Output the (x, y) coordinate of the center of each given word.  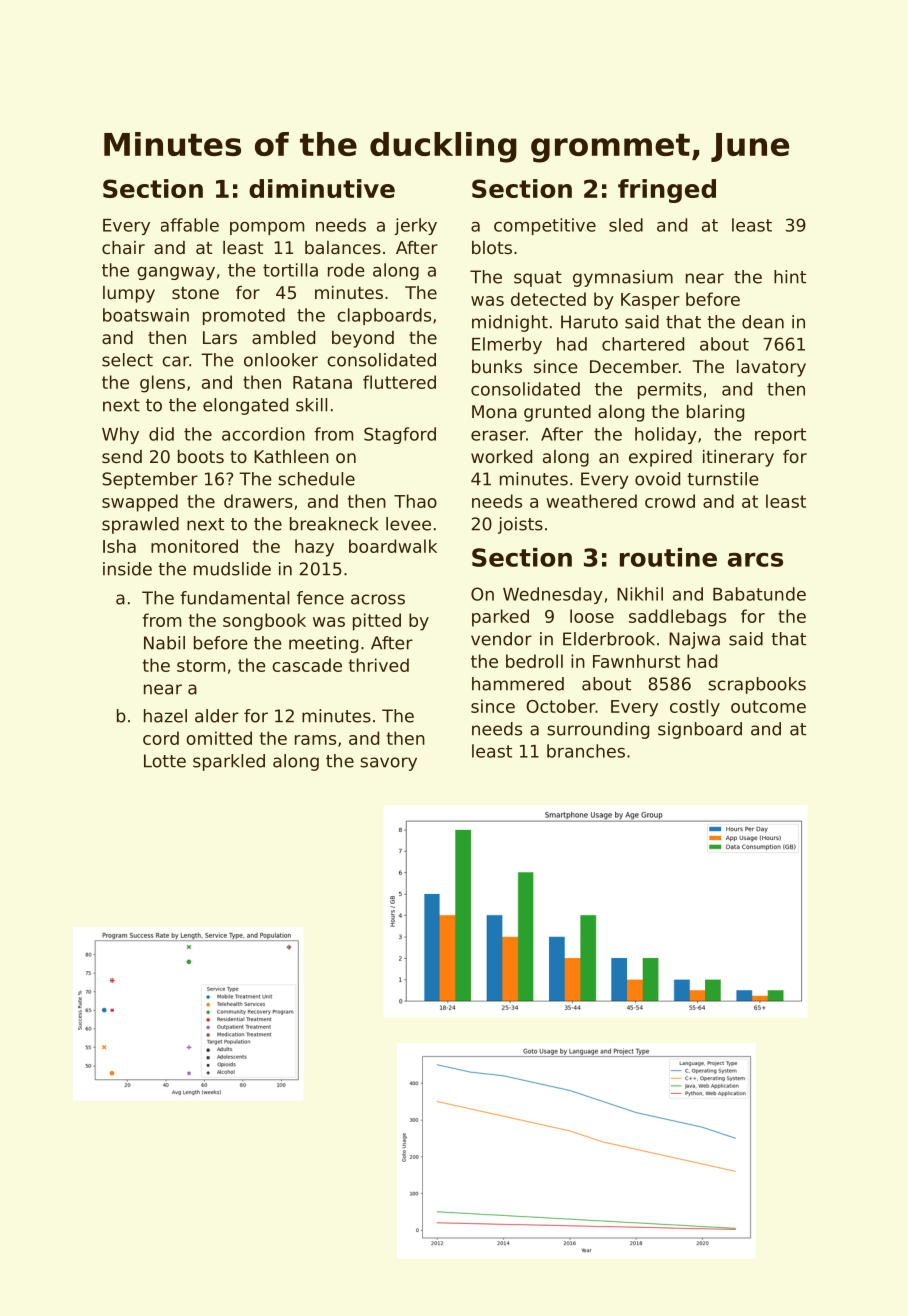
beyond (363, 339)
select (127, 360)
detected (548, 299)
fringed (667, 191)
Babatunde (759, 594)
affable (190, 225)
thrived (379, 665)
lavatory (771, 368)
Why (120, 435)
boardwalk (393, 546)
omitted (219, 738)
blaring (715, 413)
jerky (415, 226)
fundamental (234, 598)
